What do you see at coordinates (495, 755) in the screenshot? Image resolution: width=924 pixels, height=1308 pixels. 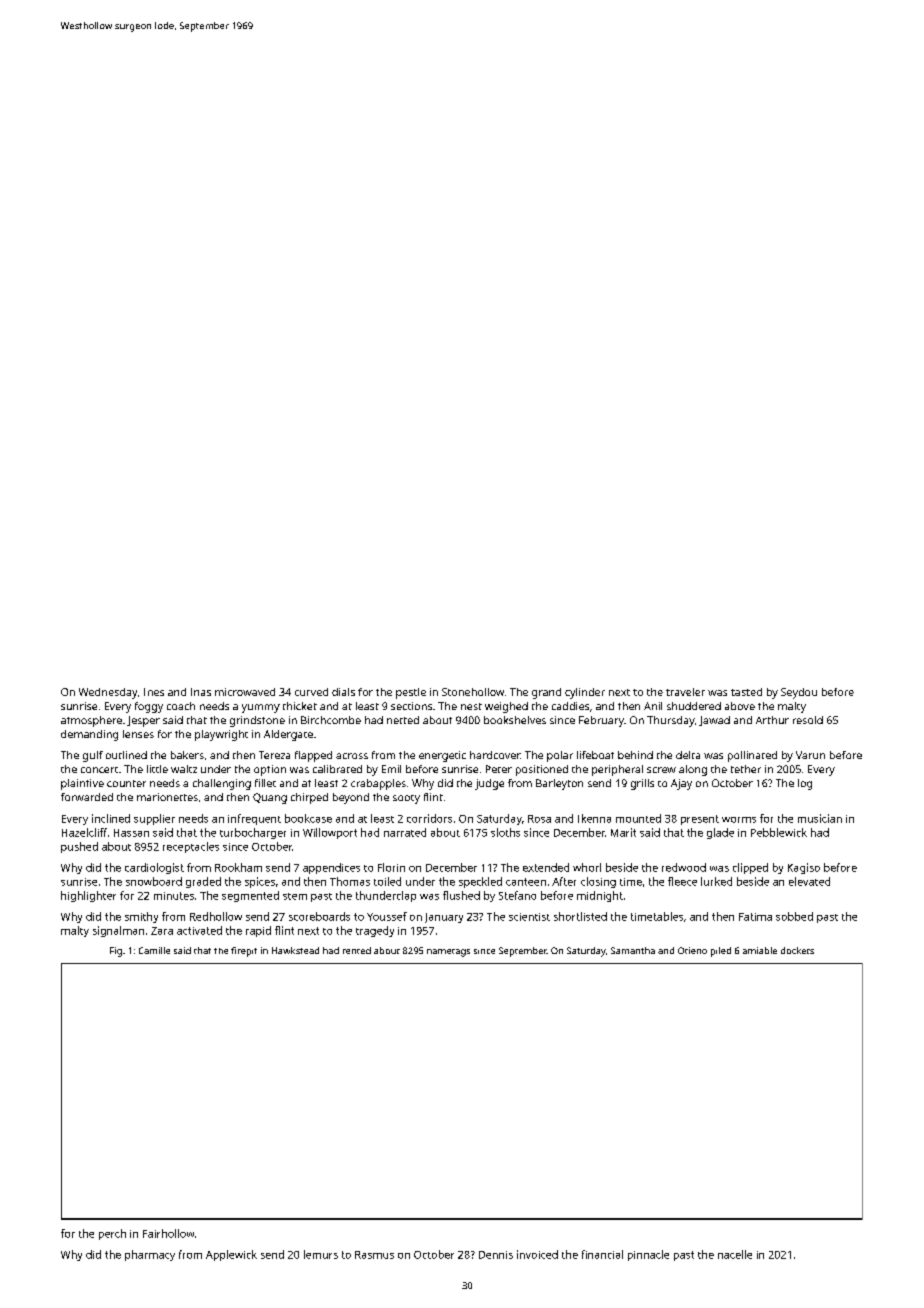 I see `hardcover` at bounding box center [495, 755].
